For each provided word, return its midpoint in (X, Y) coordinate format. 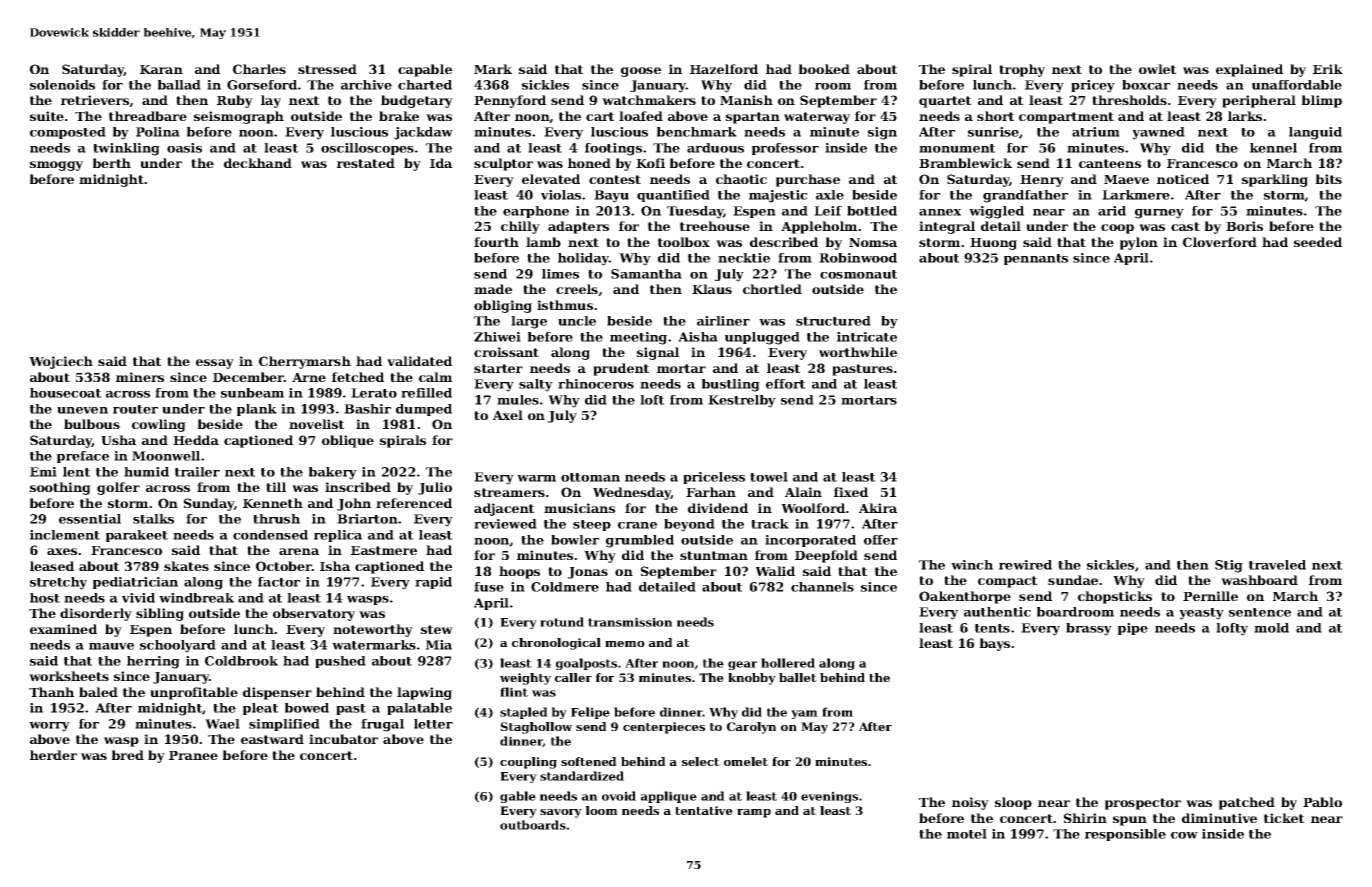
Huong (993, 244)
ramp (754, 813)
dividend (718, 508)
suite (47, 116)
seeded (1318, 242)
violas (561, 195)
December (248, 377)
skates (186, 566)
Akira (878, 508)
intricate (867, 337)
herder (53, 755)
